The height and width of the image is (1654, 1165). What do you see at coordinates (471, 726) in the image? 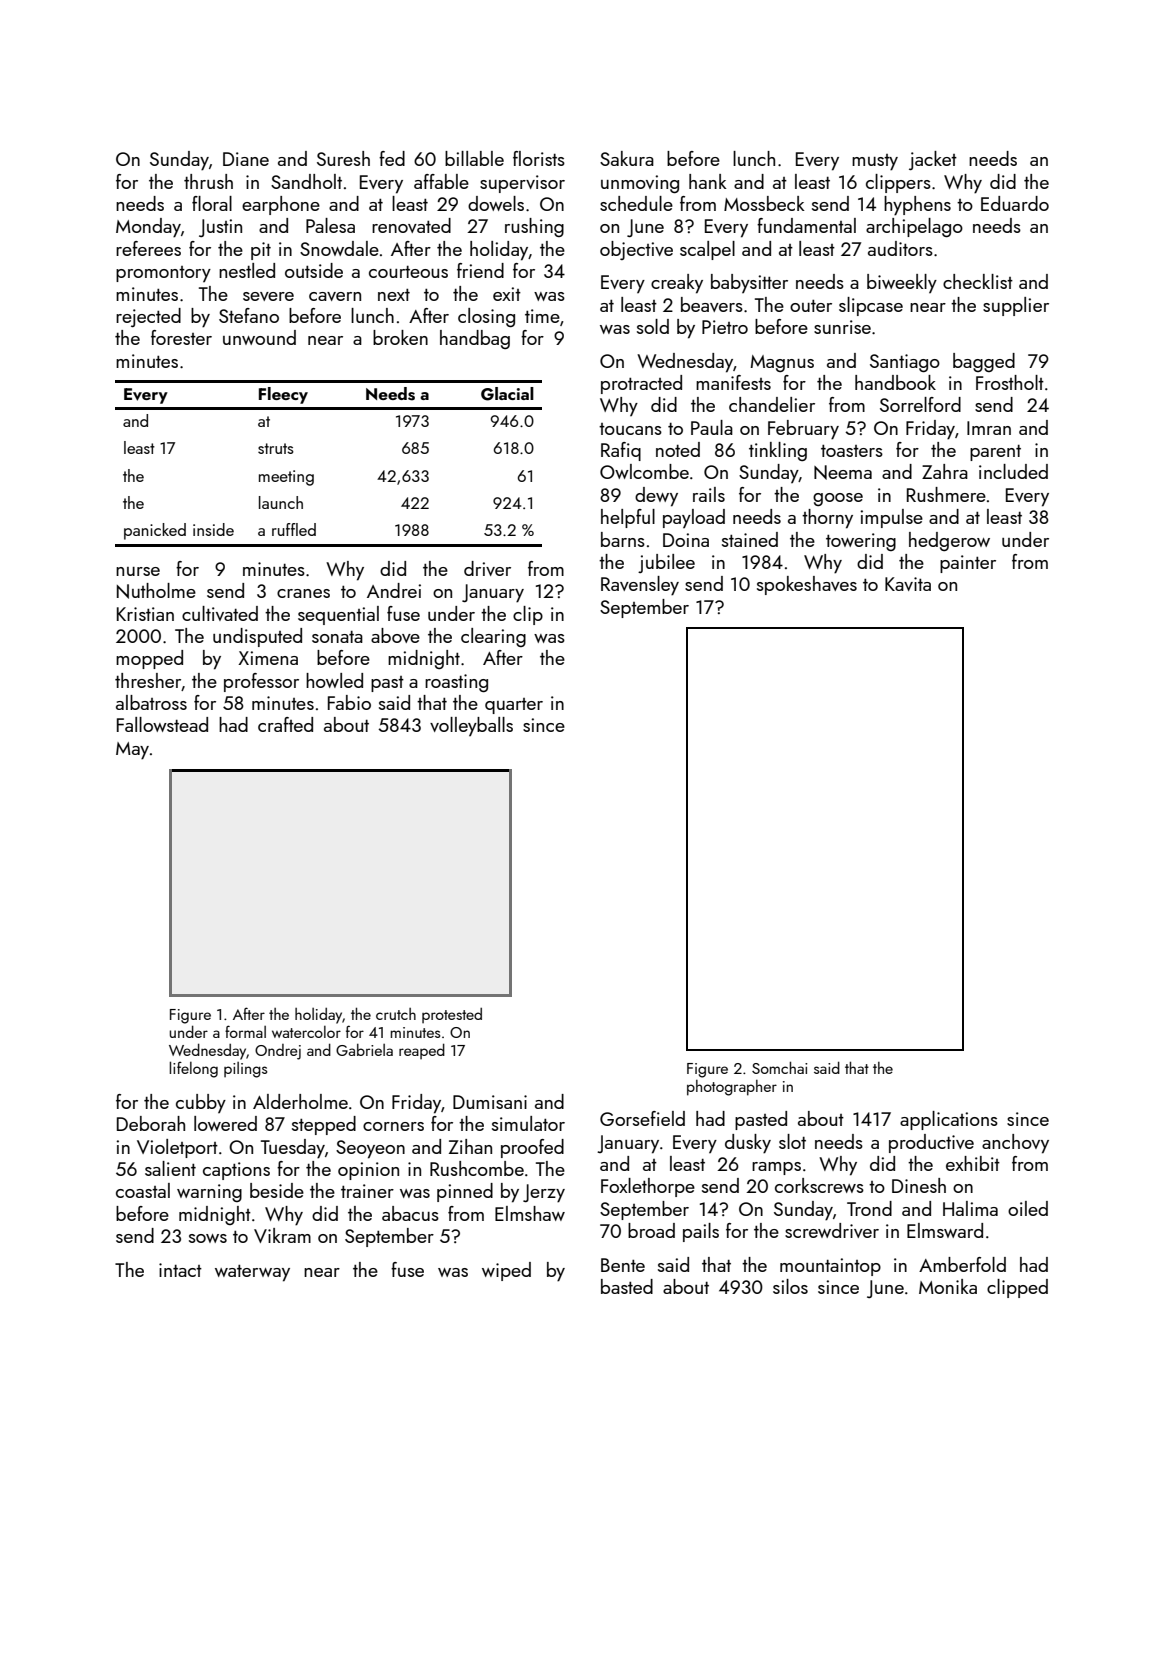
I see `volleyballs` at bounding box center [471, 726].
